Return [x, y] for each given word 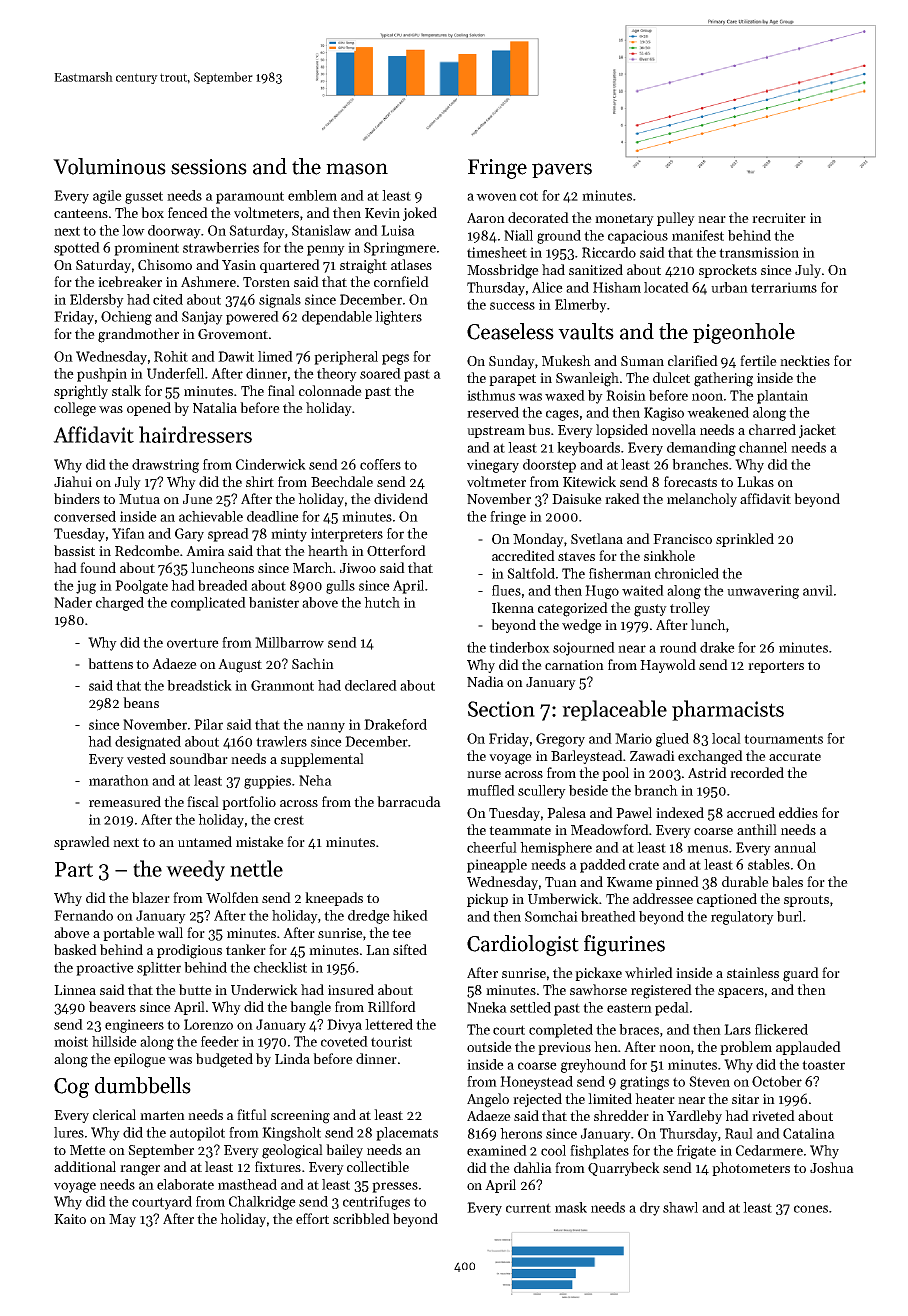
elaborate [185, 1184]
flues [506, 590]
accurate [795, 756]
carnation [574, 665]
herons [521, 1133]
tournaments [783, 739]
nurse [484, 774]
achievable [211, 516]
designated [148, 743]
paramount [250, 197]
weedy [195, 870]
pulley [676, 219]
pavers [562, 170]
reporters [776, 667]
